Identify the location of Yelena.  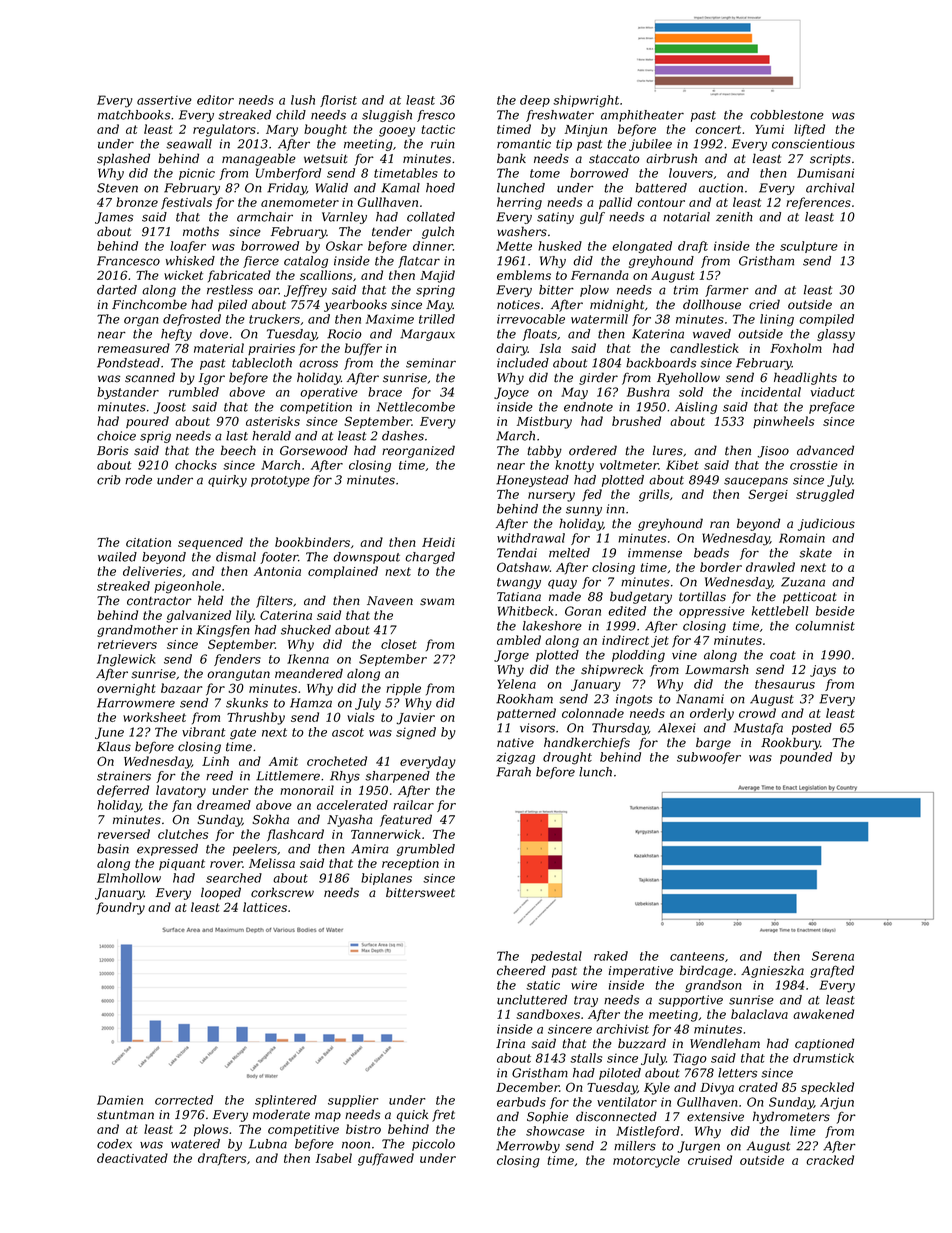
(516, 684).
